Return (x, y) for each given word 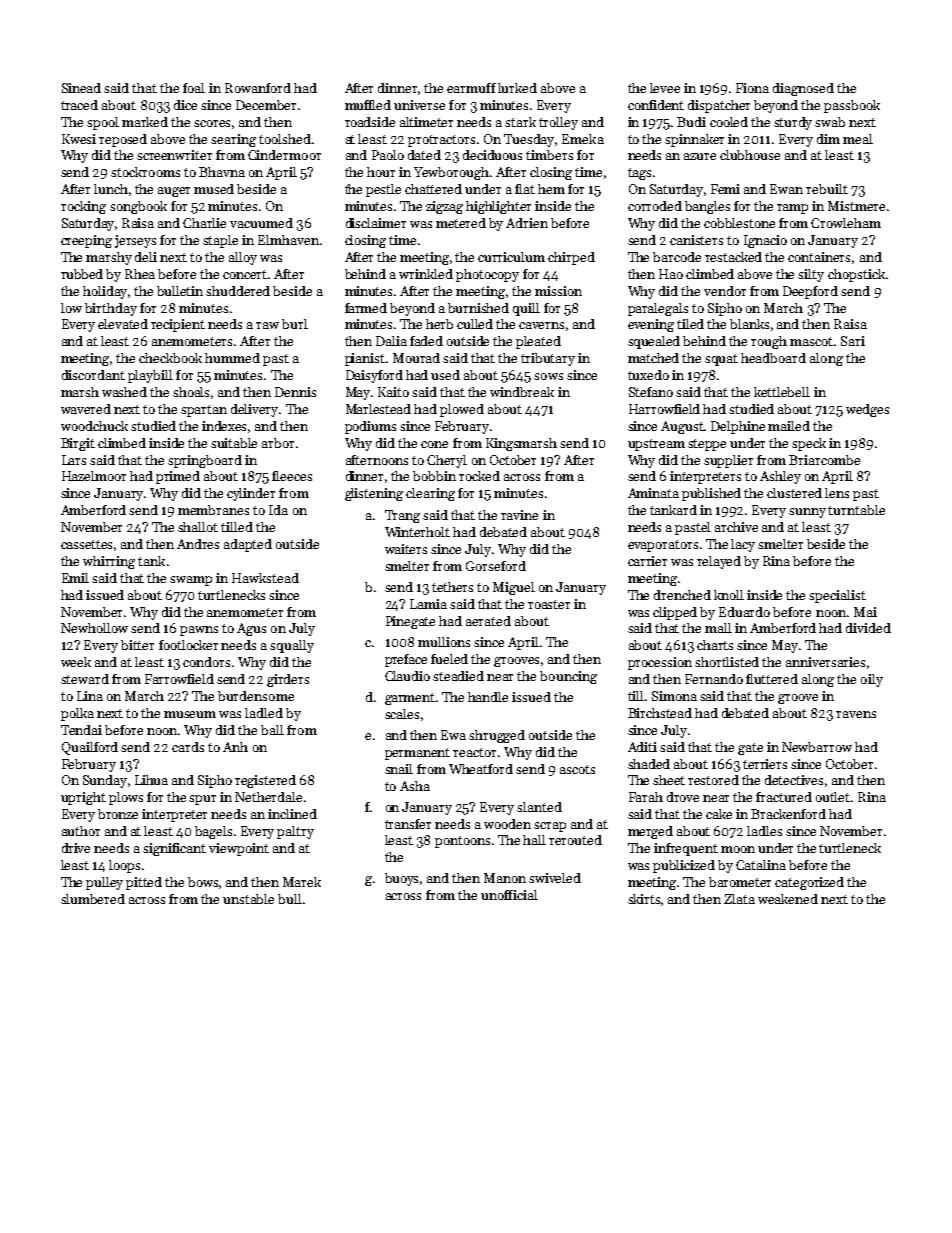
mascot (811, 341)
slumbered (93, 899)
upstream (656, 445)
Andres (198, 544)
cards (188, 747)
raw (267, 325)
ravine (519, 515)
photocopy (487, 275)
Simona (674, 696)
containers (819, 257)
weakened (788, 899)
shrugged (497, 736)
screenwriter (174, 155)
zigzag (444, 207)
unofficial (509, 895)
